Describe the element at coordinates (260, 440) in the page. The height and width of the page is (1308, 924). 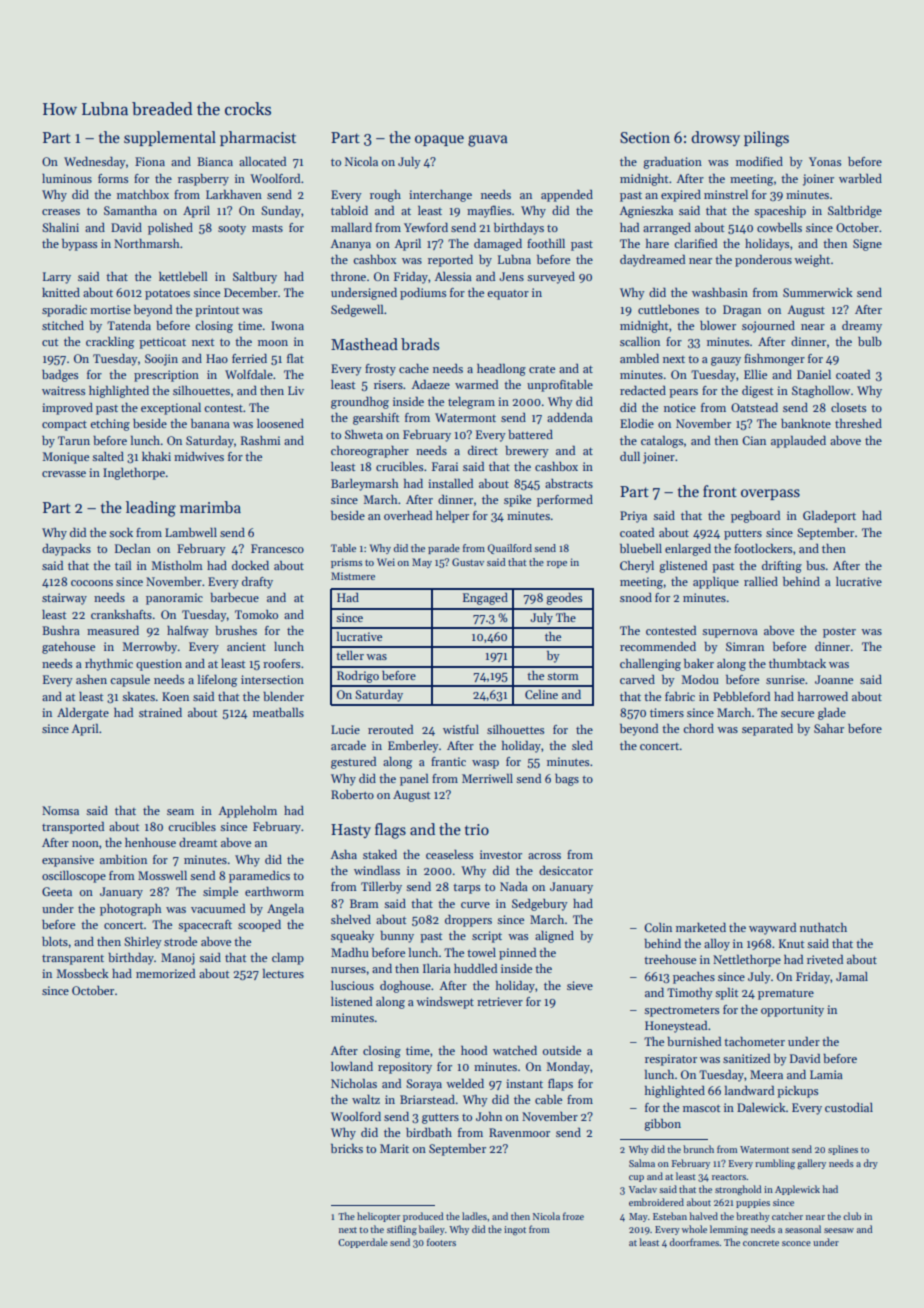
I see `Rashmi` at that location.
